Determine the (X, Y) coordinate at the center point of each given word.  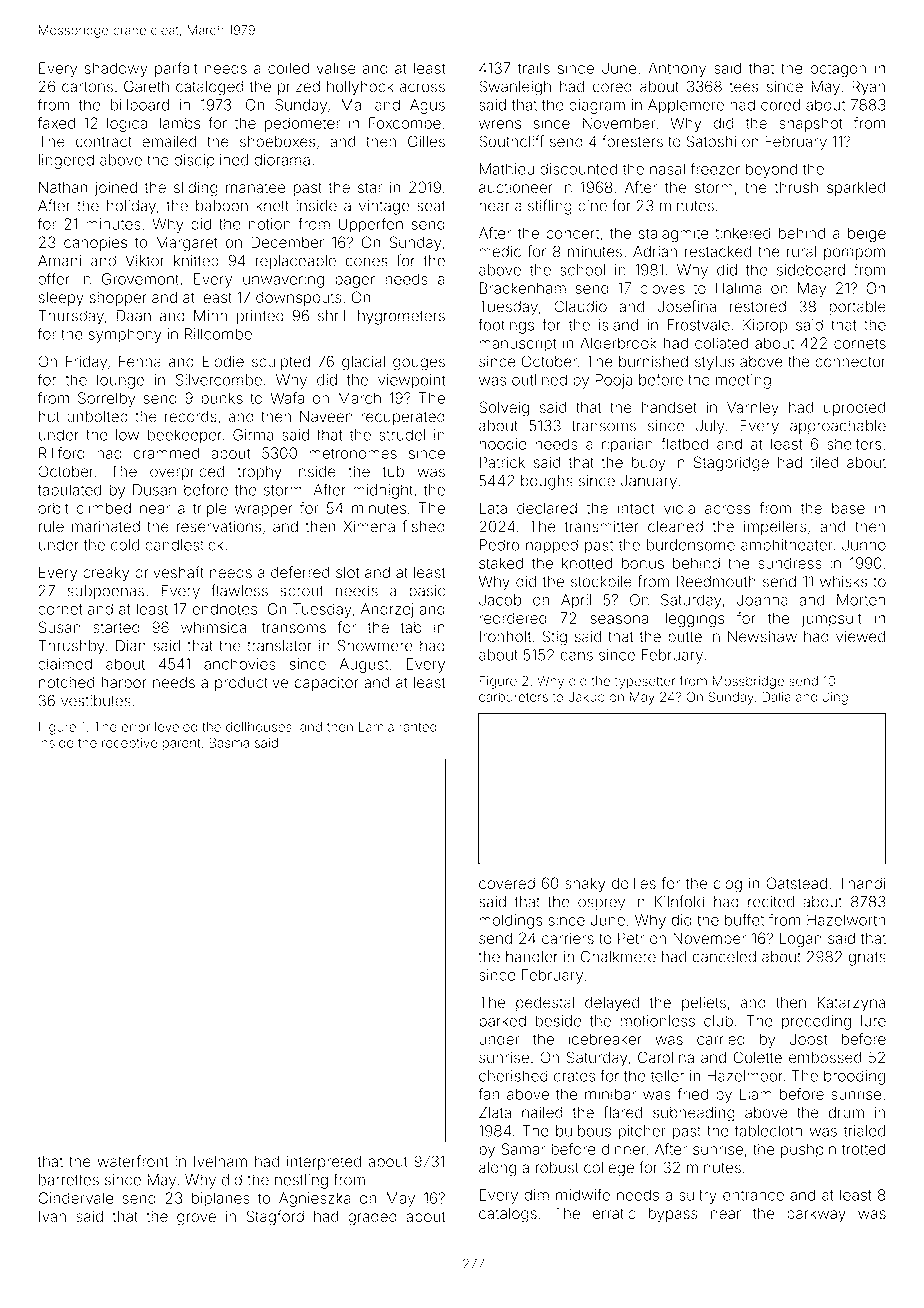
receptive (129, 744)
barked (502, 1021)
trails (534, 68)
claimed (65, 664)
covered (507, 883)
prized (299, 88)
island (618, 325)
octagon (838, 70)
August (363, 665)
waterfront (132, 1161)
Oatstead (796, 883)
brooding (854, 1077)
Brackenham (523, 288)
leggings (695, 619)
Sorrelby (106, 399)
